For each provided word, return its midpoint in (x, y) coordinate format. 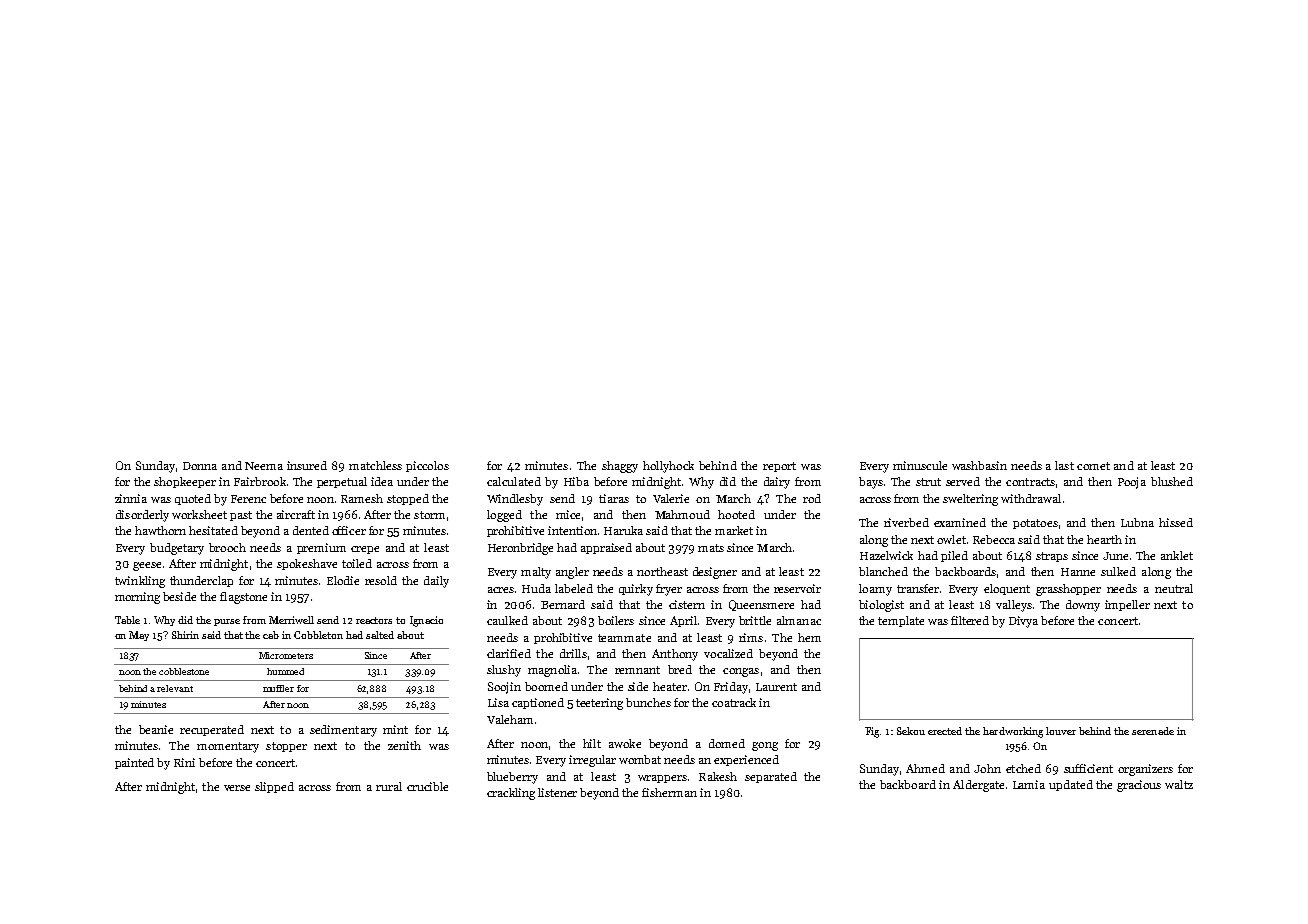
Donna (200, 466)
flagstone (243, 598)
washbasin (979, 465)
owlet (951, 539)
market (734, 530)
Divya (1023, 622)
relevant (175, 688)
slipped (274, 787)
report (779, 467)
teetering (599, 704)
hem (809, 637)
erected (945, 731)
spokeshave (307, 564)
